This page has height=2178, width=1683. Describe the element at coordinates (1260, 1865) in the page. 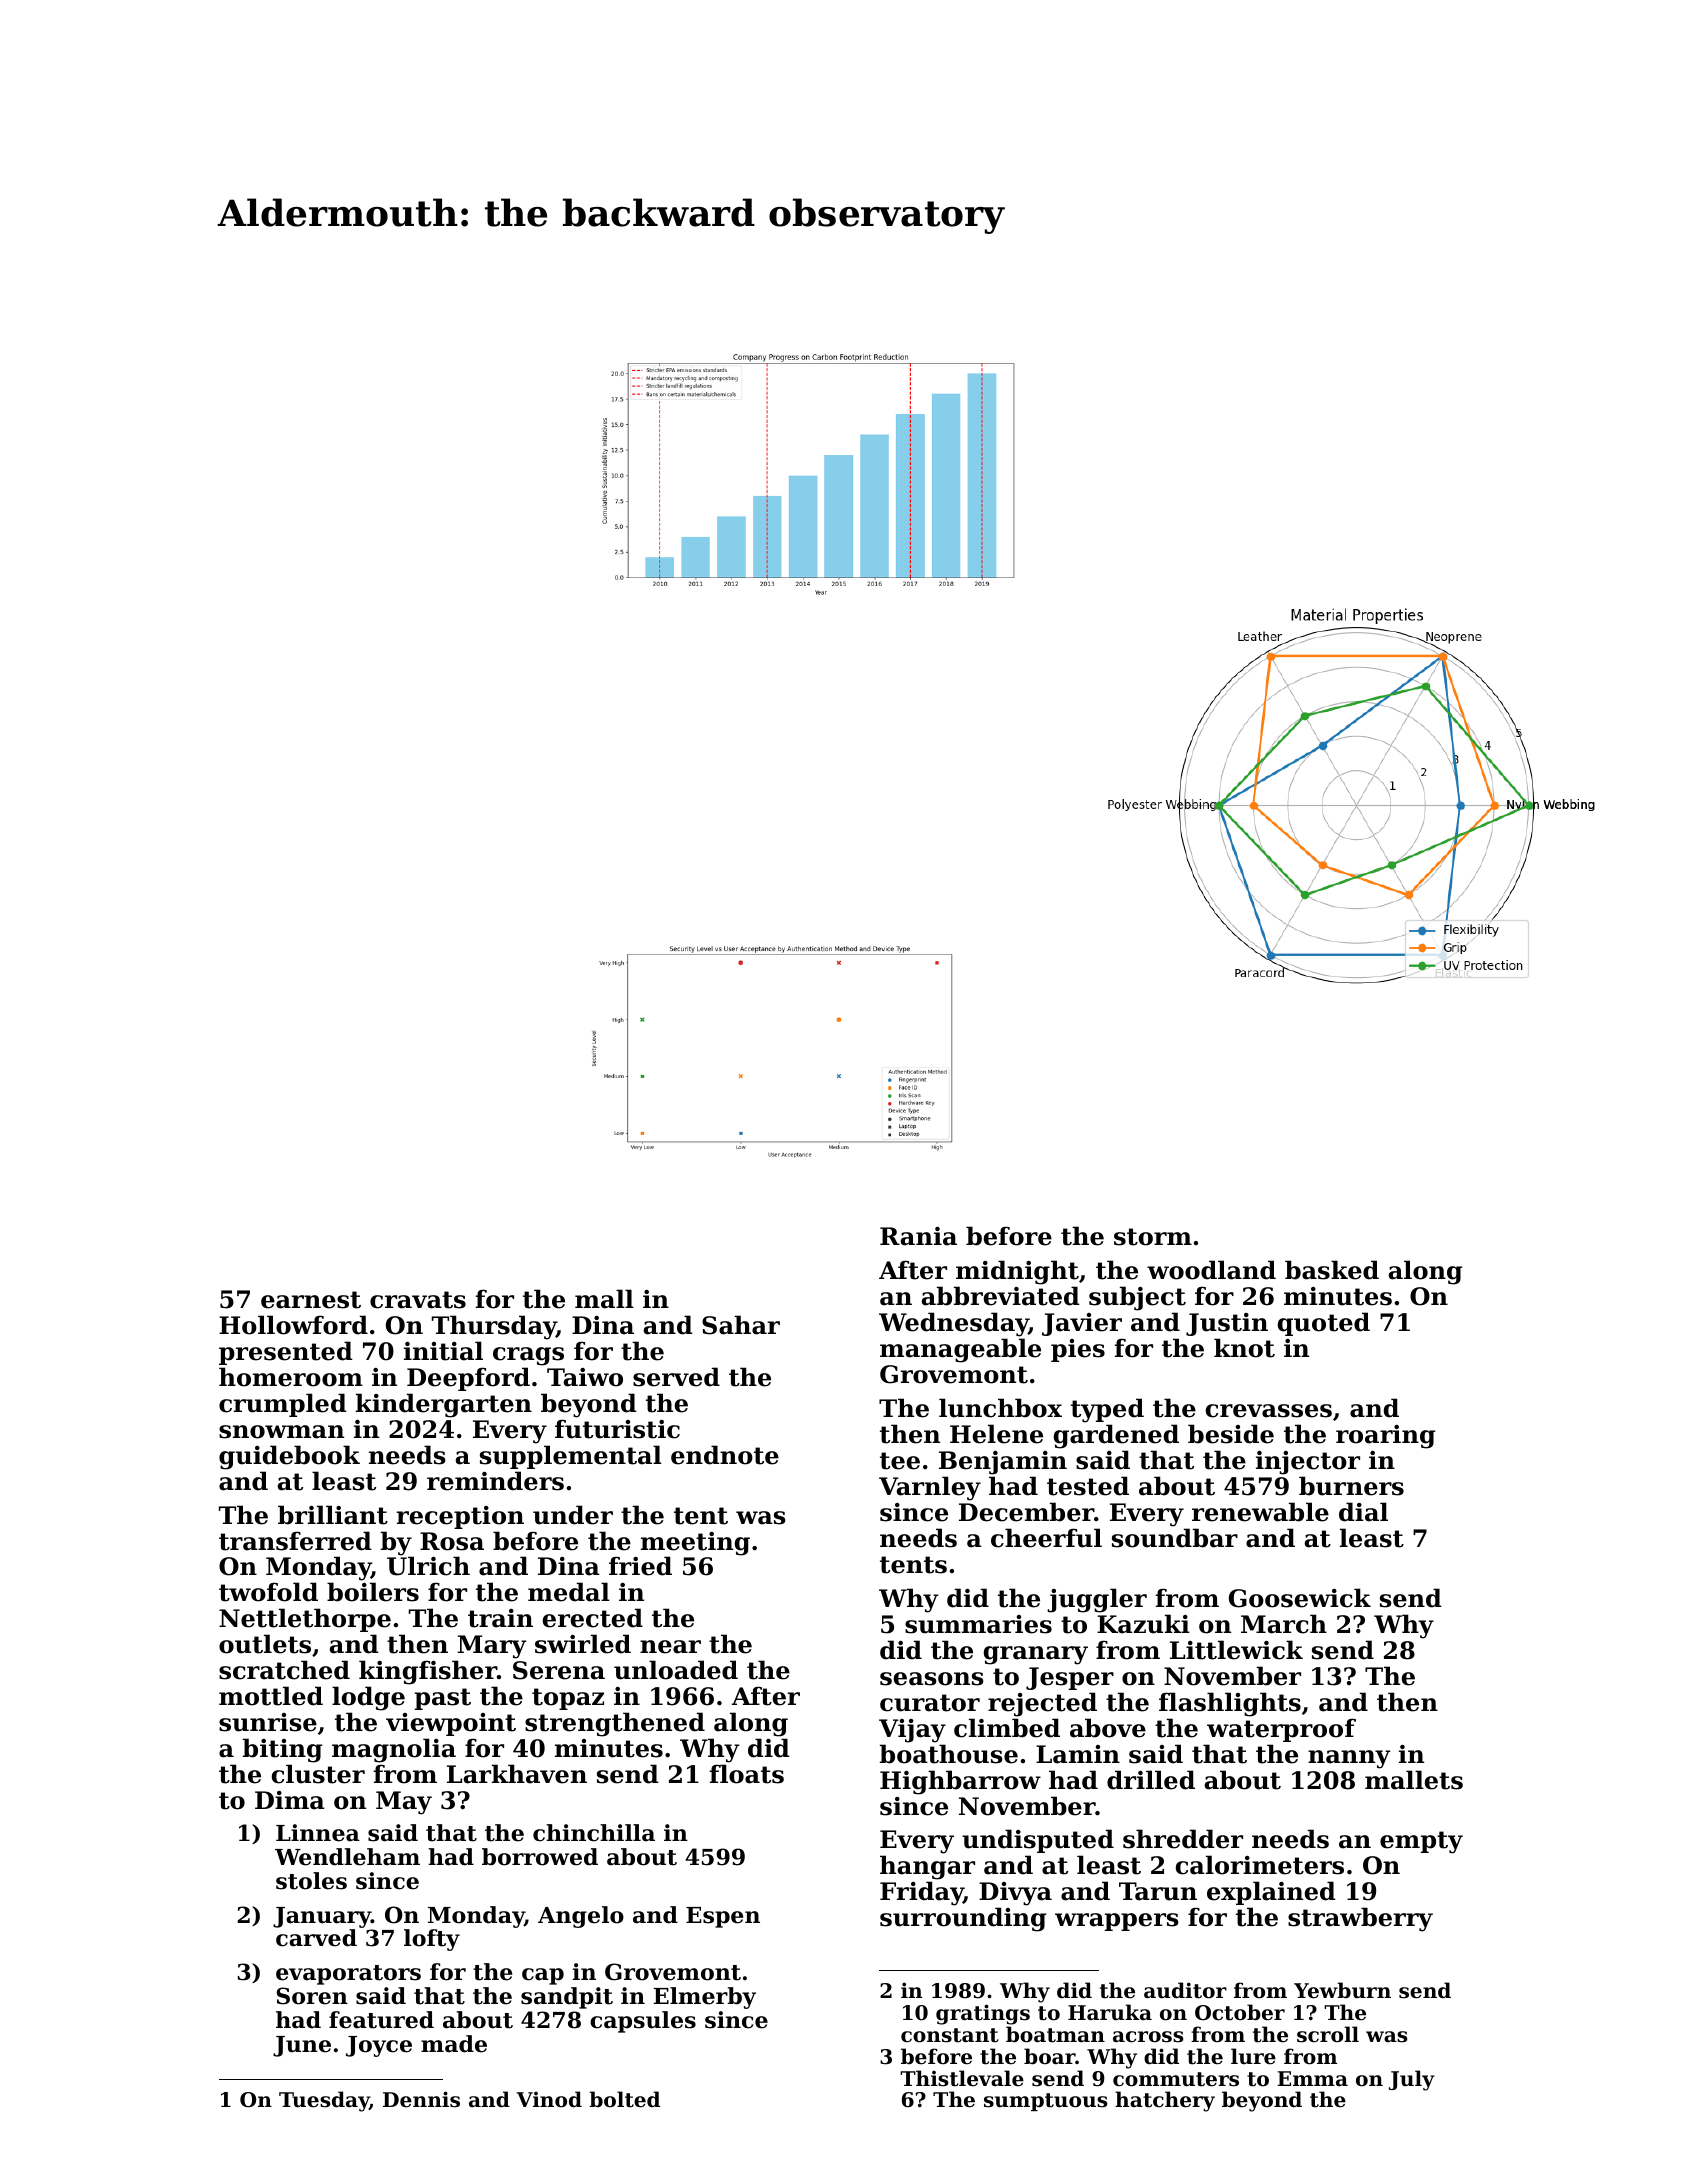

I see `calorimeters` at that location.
